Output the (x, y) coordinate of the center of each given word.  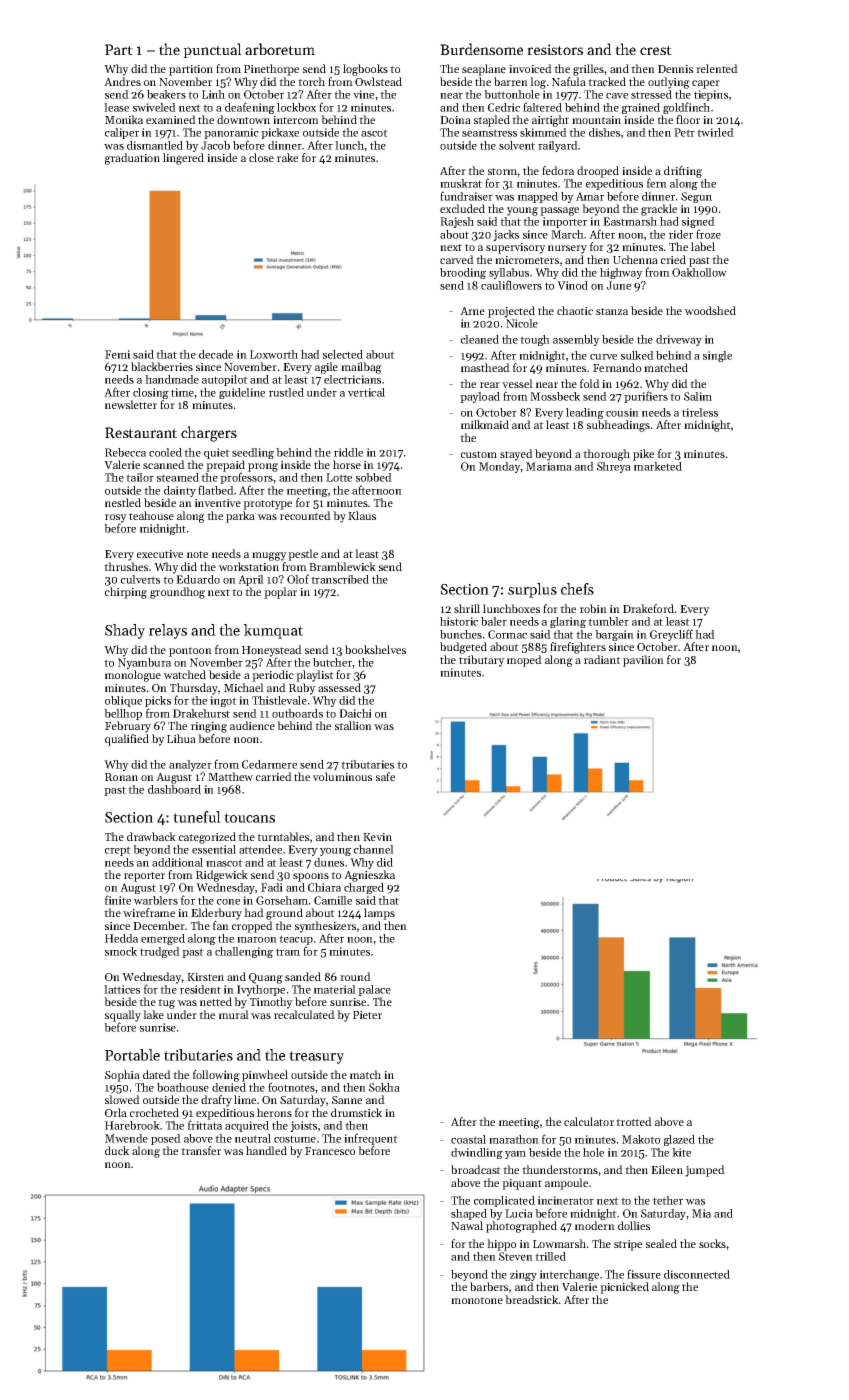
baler (494, 621)
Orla (116, 1112)
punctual (212, 50)
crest (656, 50)
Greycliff (671, 635)
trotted (634, 1121)
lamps (379, 914)
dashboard (174, 789)
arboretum (280, 49)
